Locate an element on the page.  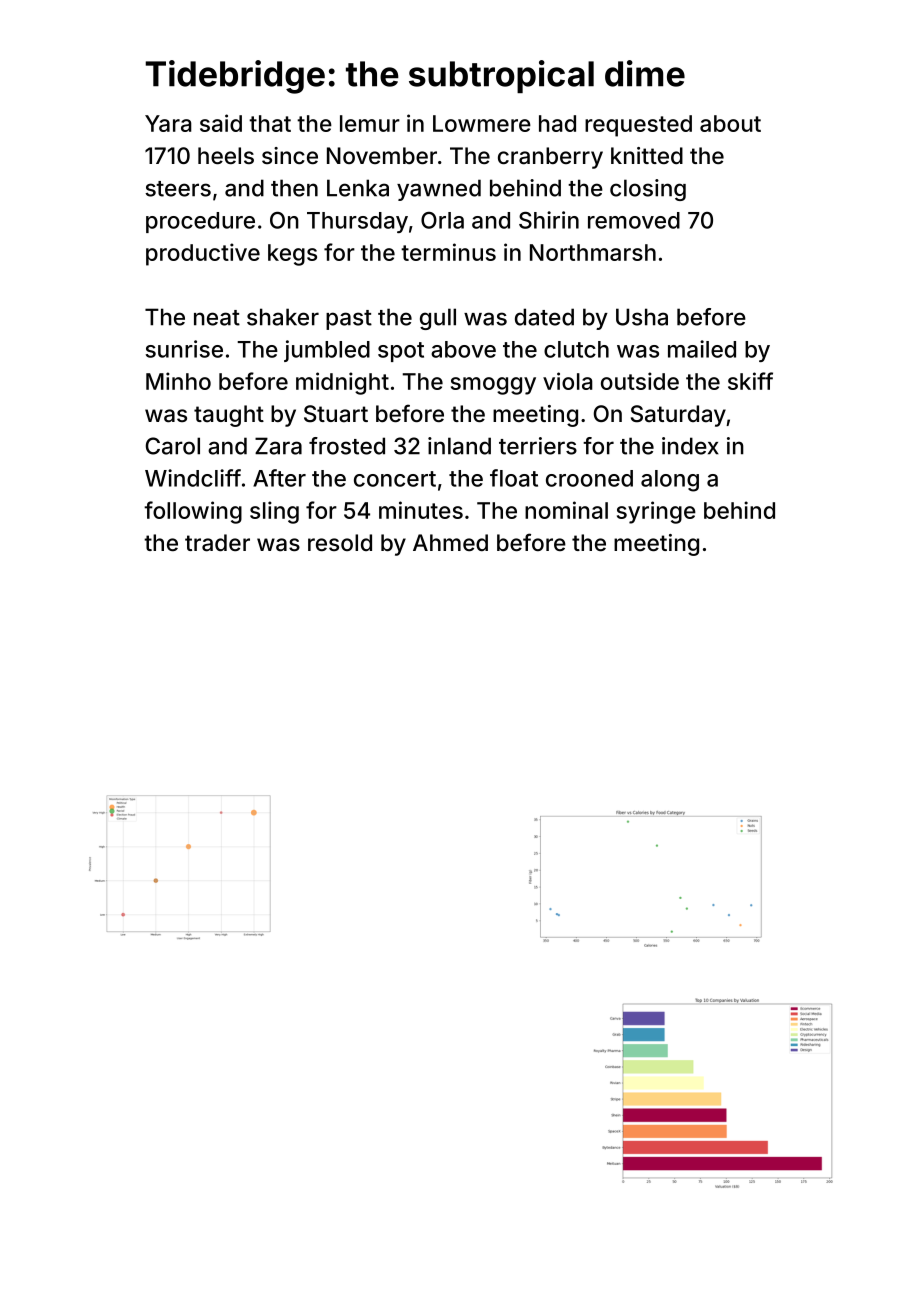
procedure is located at coordinates (200, 222).
